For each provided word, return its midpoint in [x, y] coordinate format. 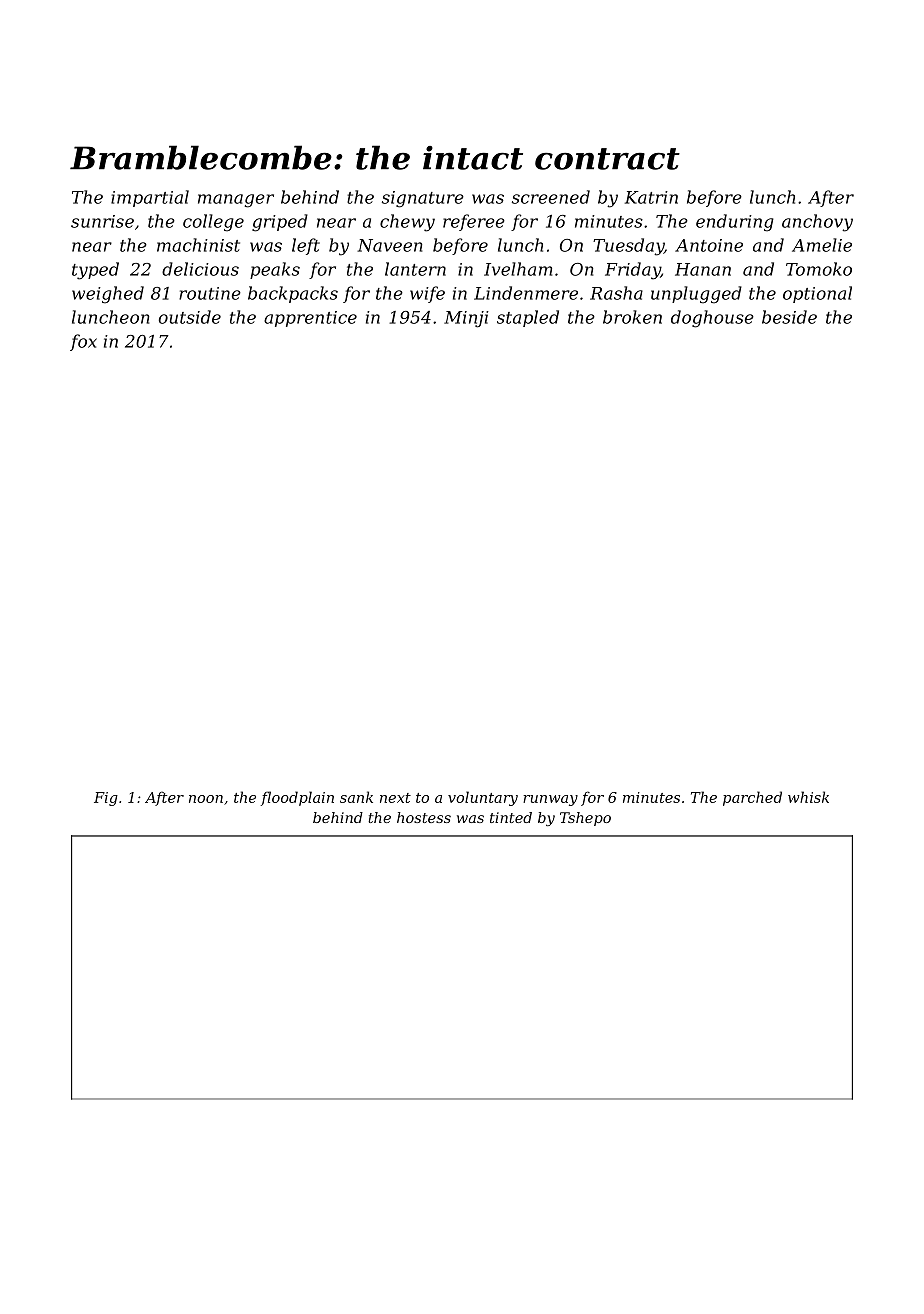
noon [206, 799]
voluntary [483, 798]
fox [83, 342]
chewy [407, 223]
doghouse [712, 319]
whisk [808, 797]
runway [550, 800]
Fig [106, 799]
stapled [528, 318]
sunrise [102, 221]
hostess [424, 817]
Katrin [651, 197]
